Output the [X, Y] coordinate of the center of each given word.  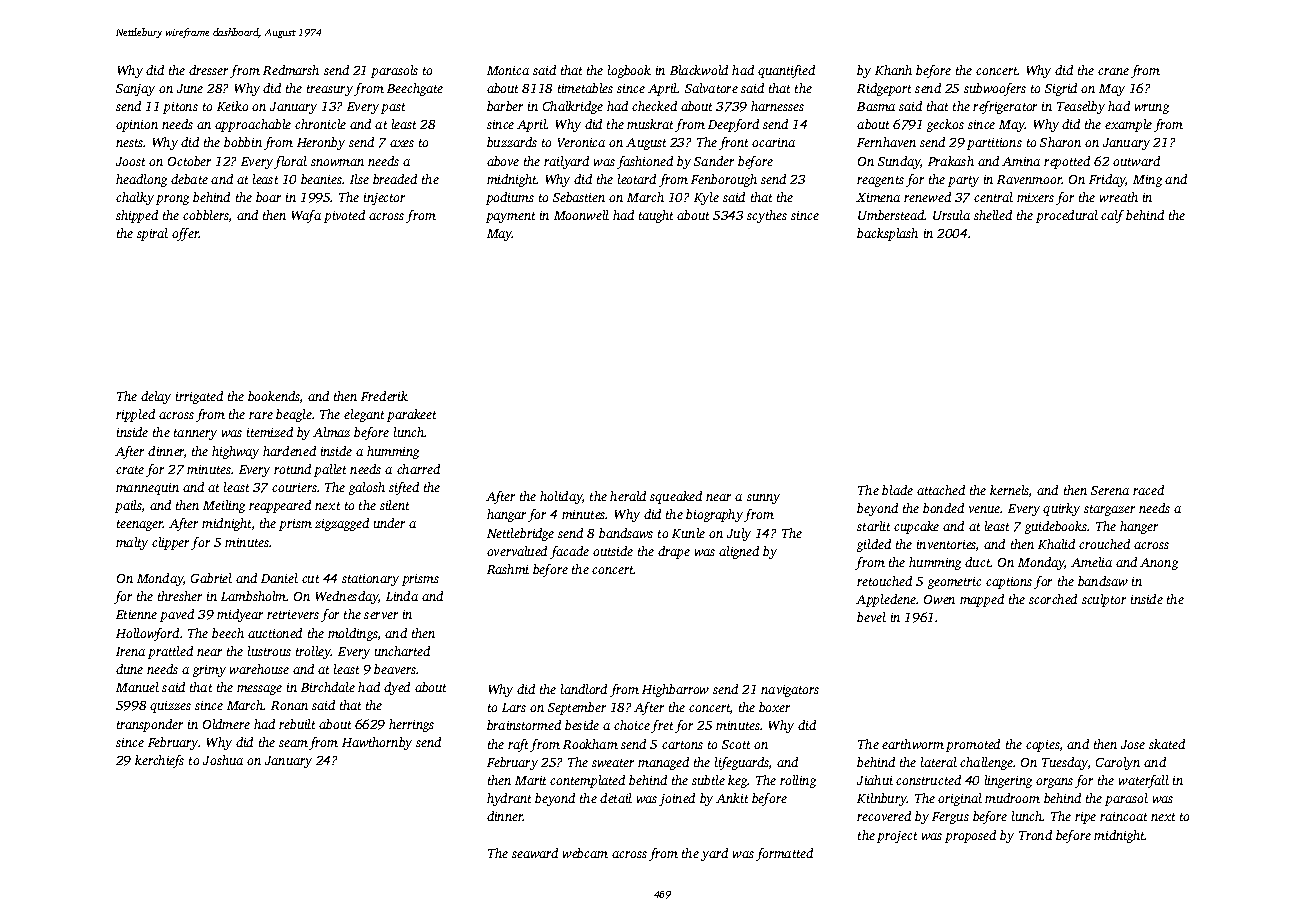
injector [384, 199]
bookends [274, 396]
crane [1113, 71]
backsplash [887, 234]
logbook [629, 71]
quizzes [170, 707]
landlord [584, 689]
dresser [208, 70]
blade [897, 490]
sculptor [1104, 600]
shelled [993, 215]
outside [613, 551]
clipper [170, 543]
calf [1112, 216]
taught [656, 216]
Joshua [223, 760]
